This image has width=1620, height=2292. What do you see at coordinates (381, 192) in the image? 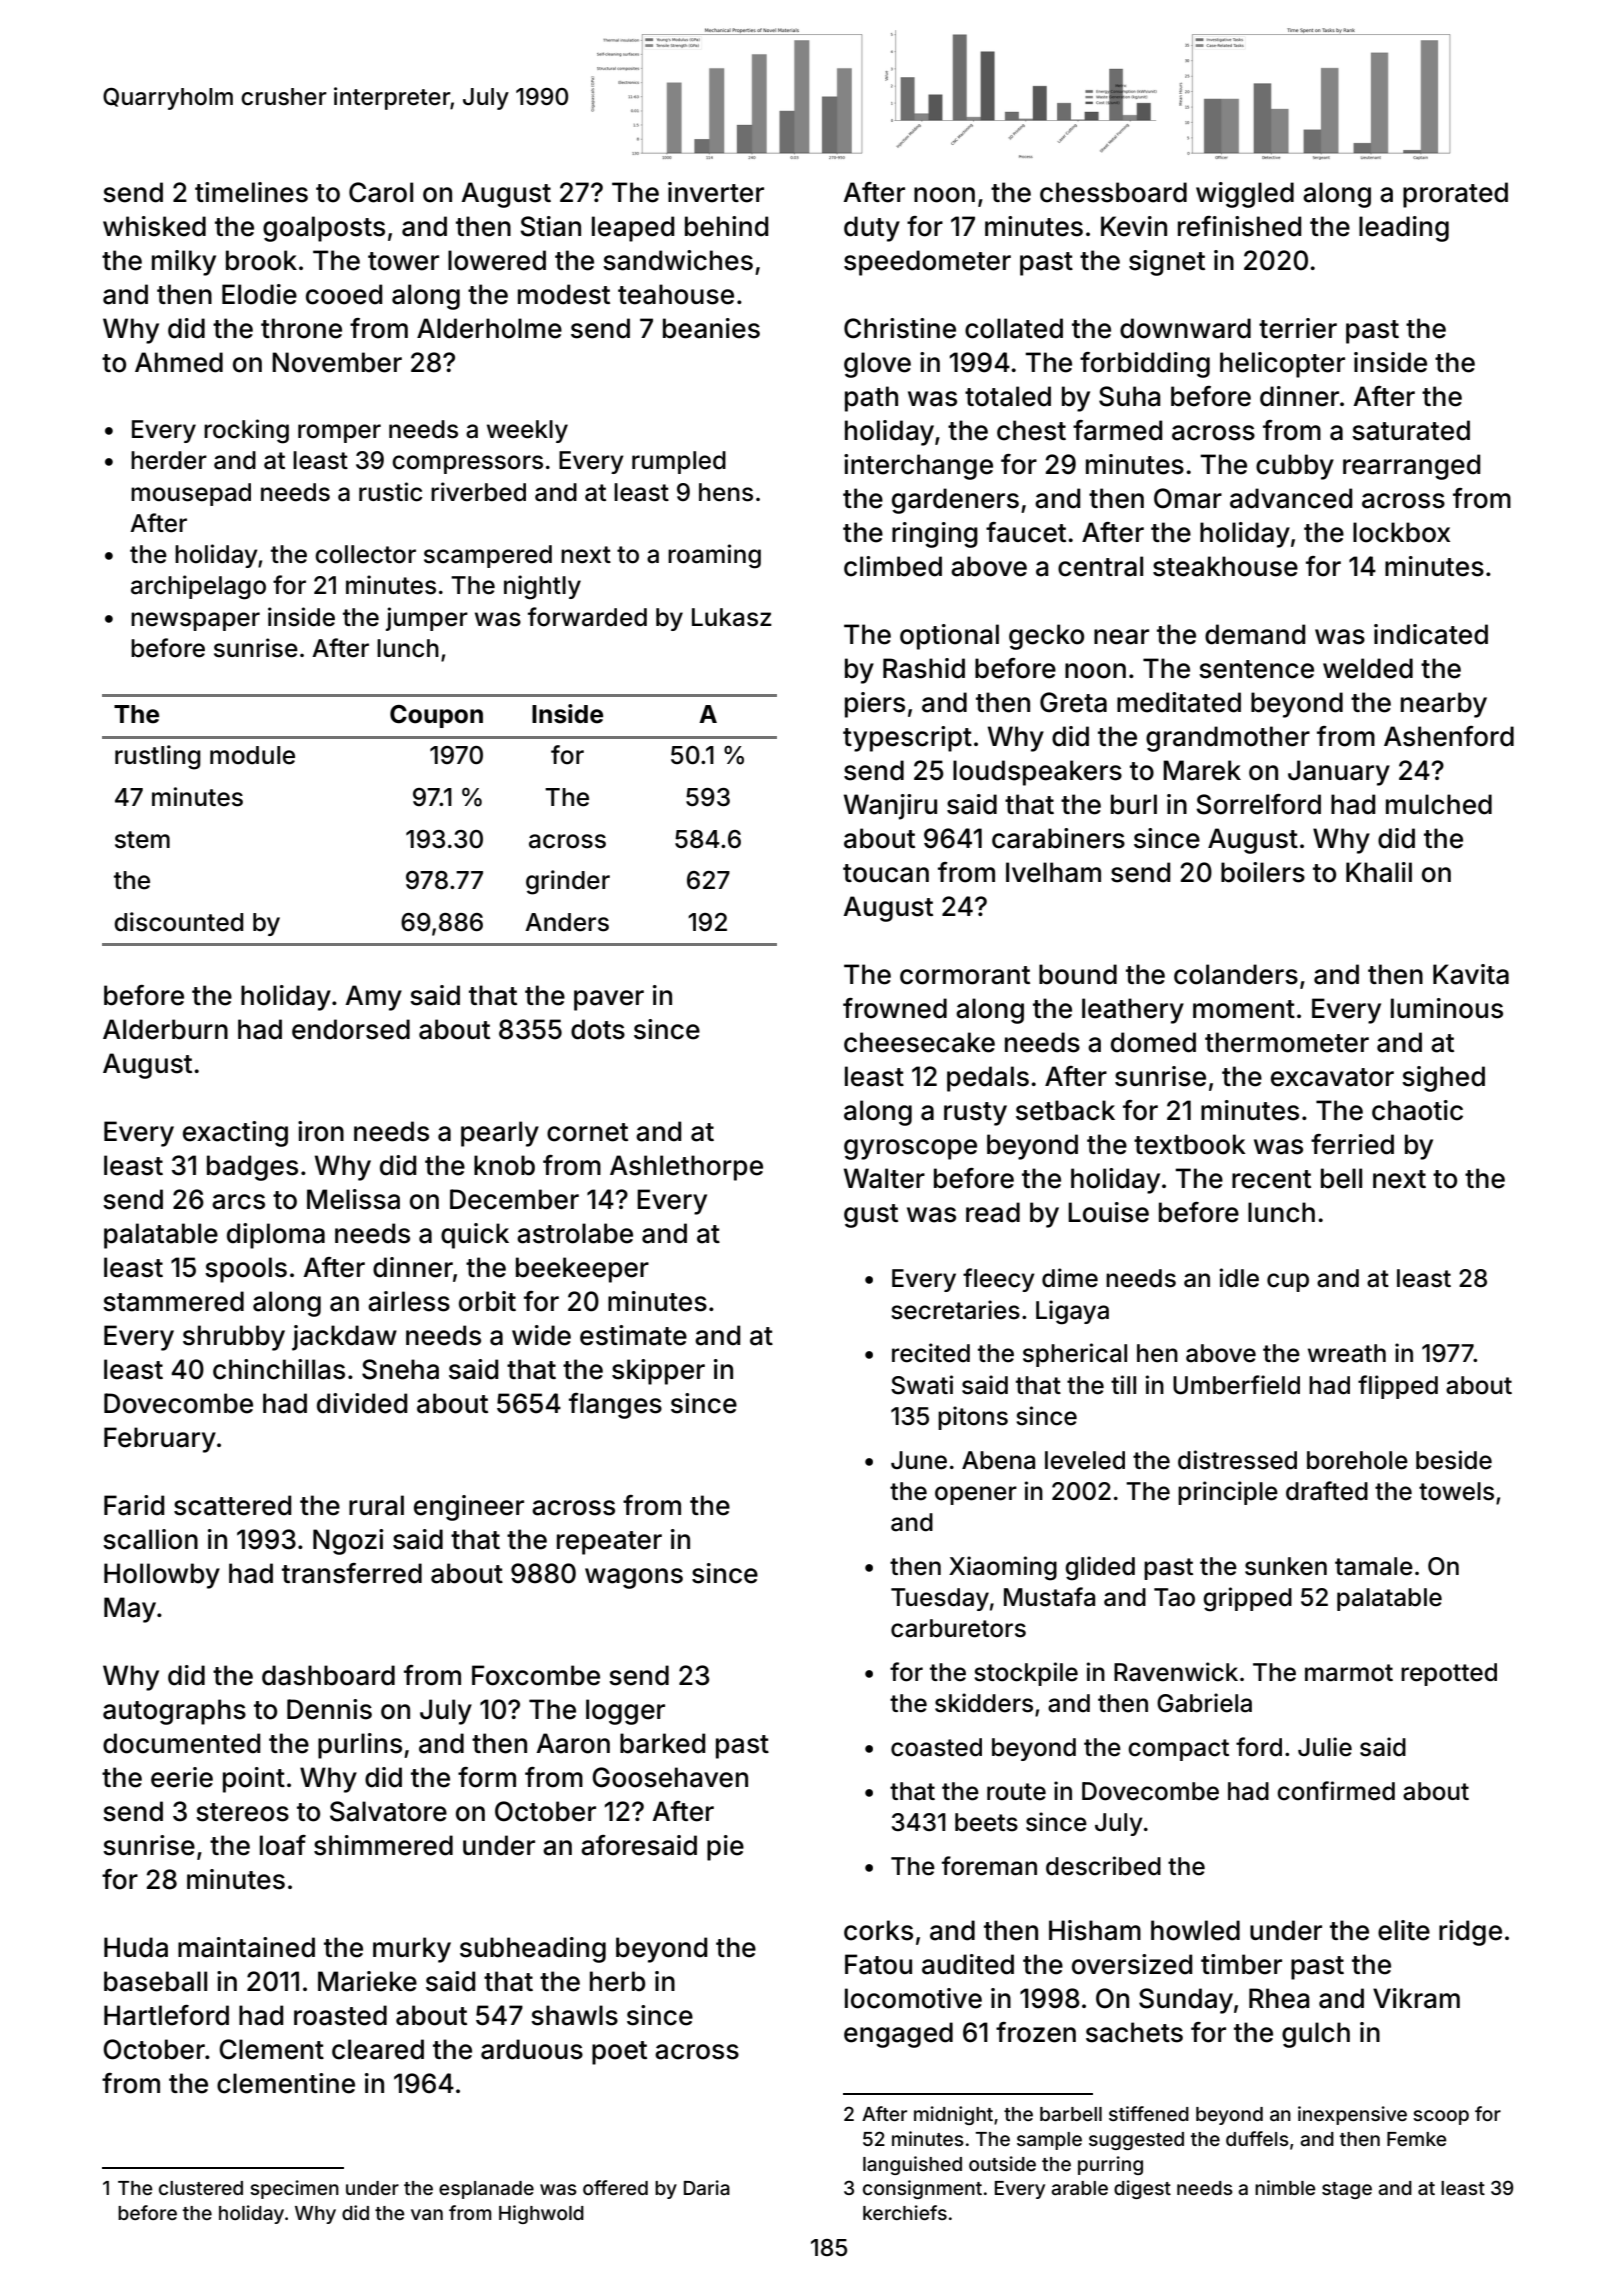
I see `Carol` at bounding box center [381, 192].
